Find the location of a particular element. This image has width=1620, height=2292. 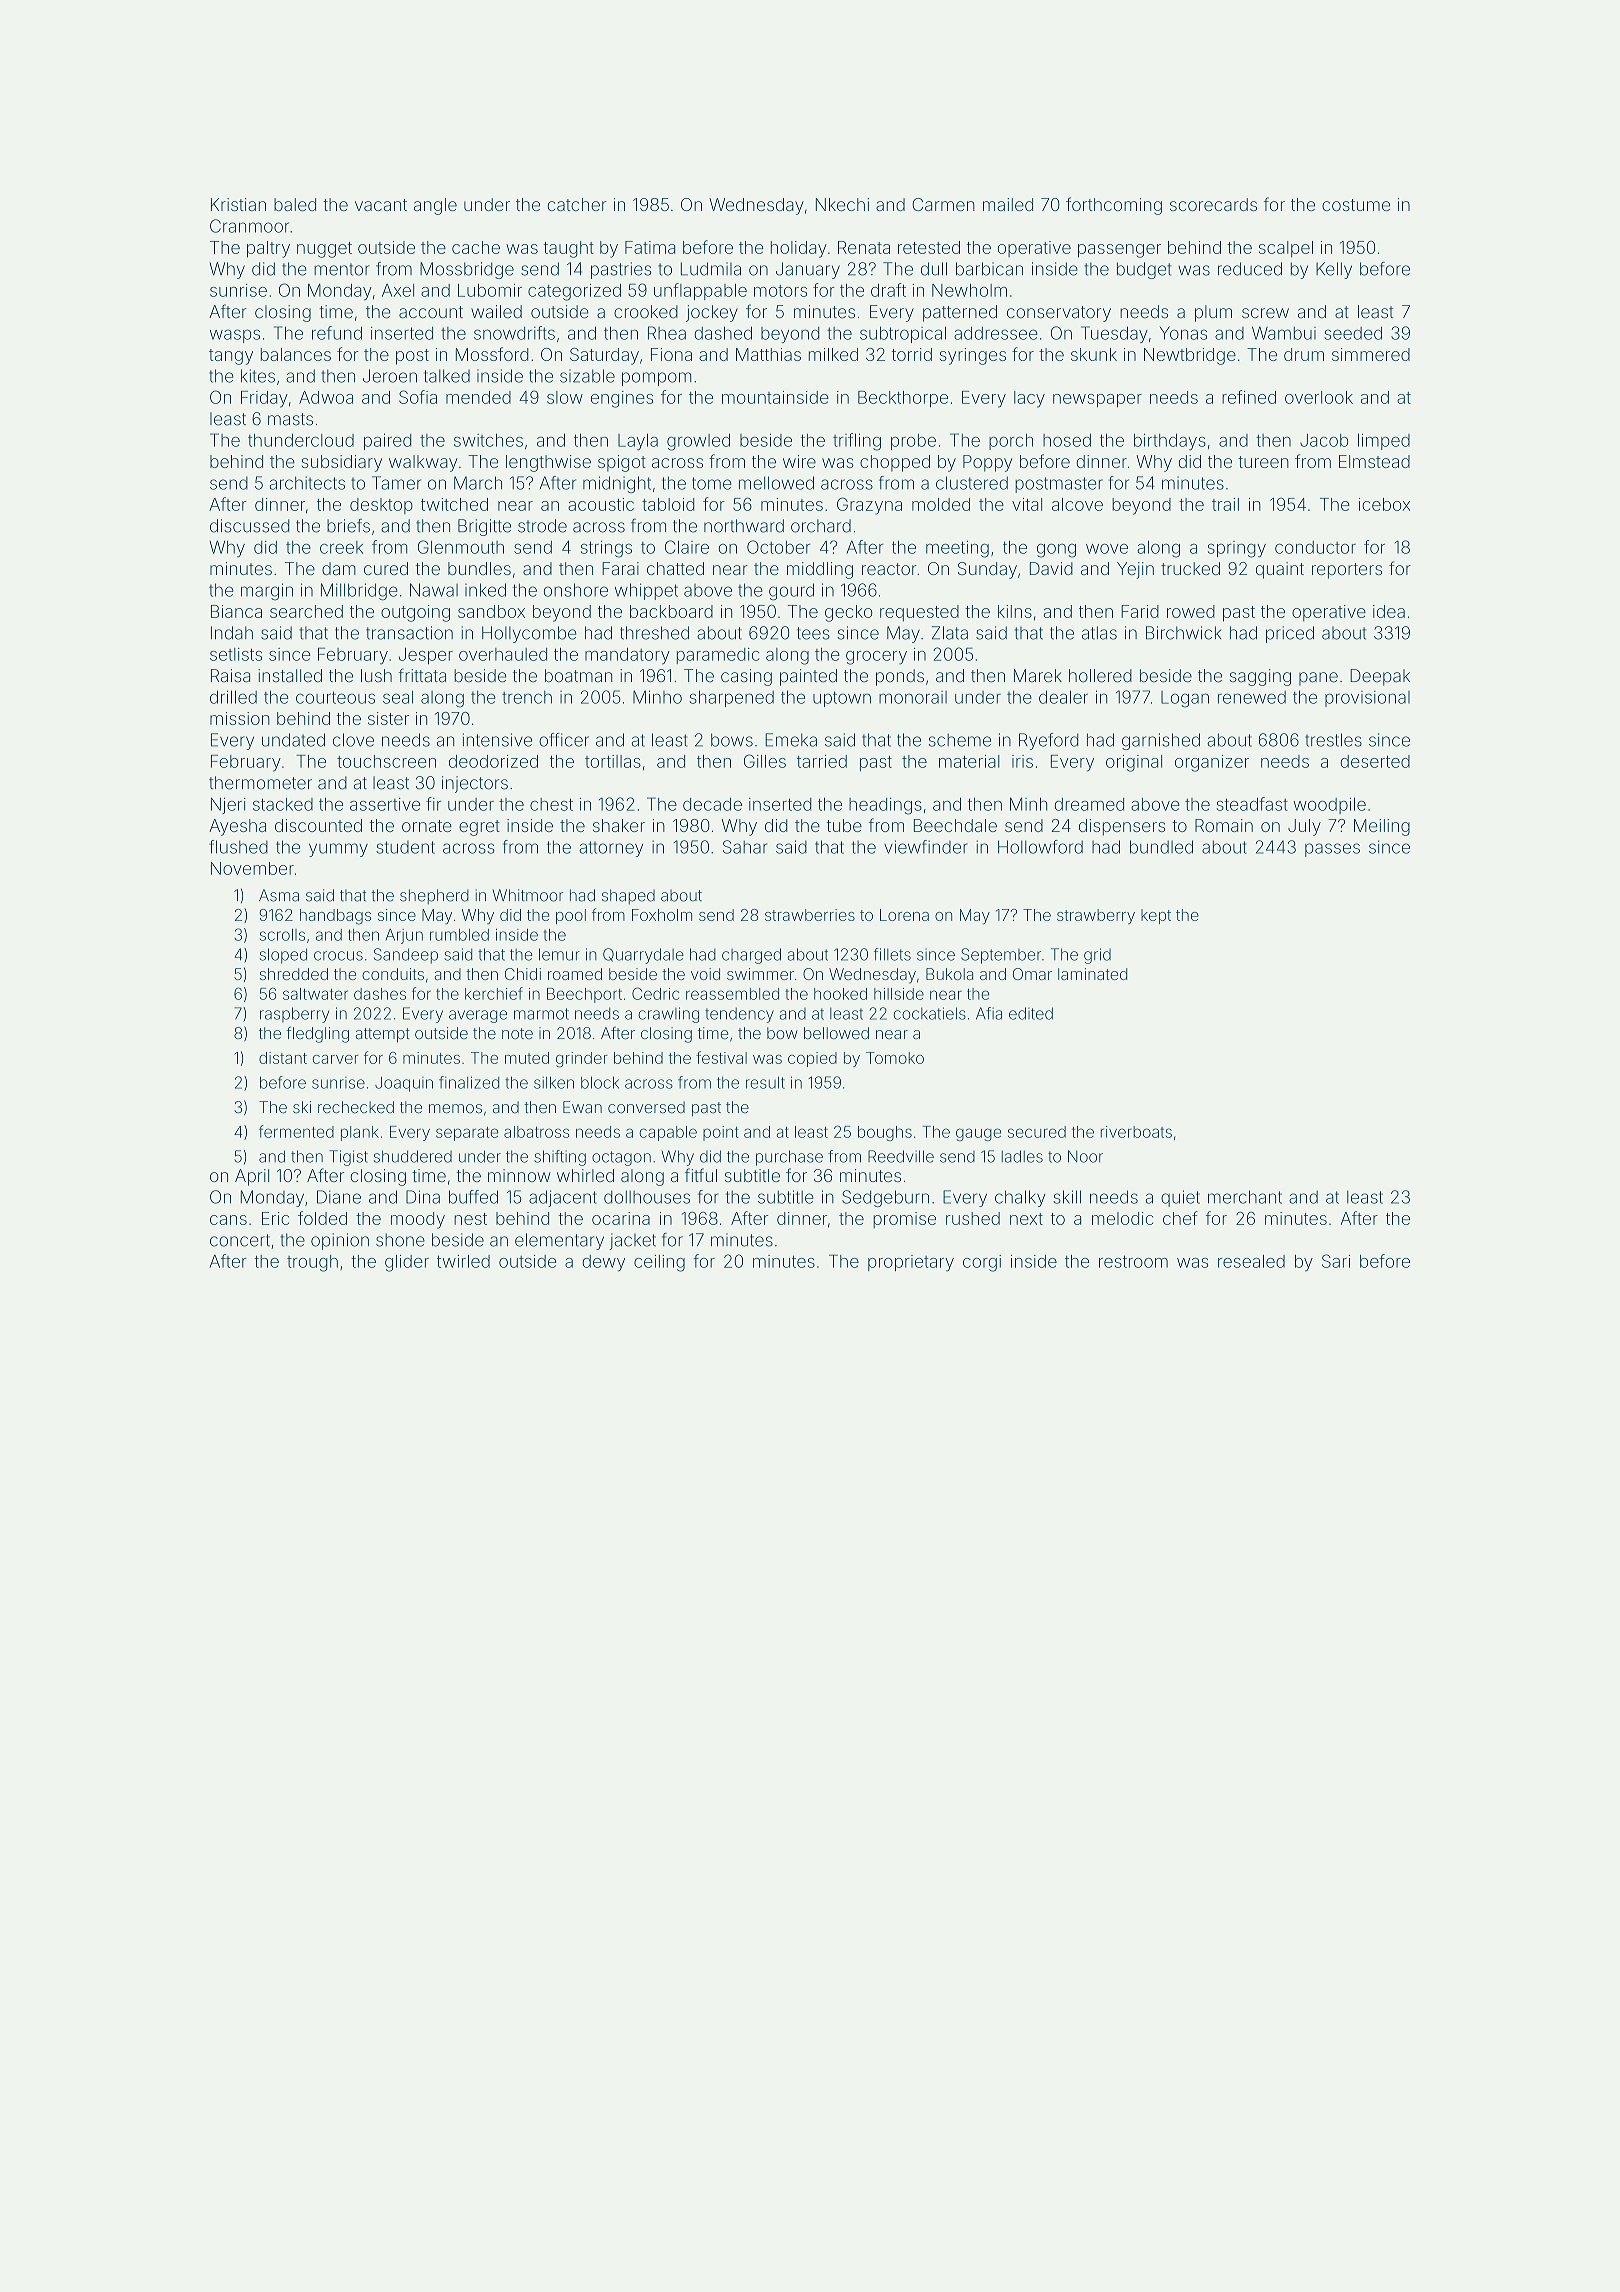

point is located at coordinates (721, 1133).
